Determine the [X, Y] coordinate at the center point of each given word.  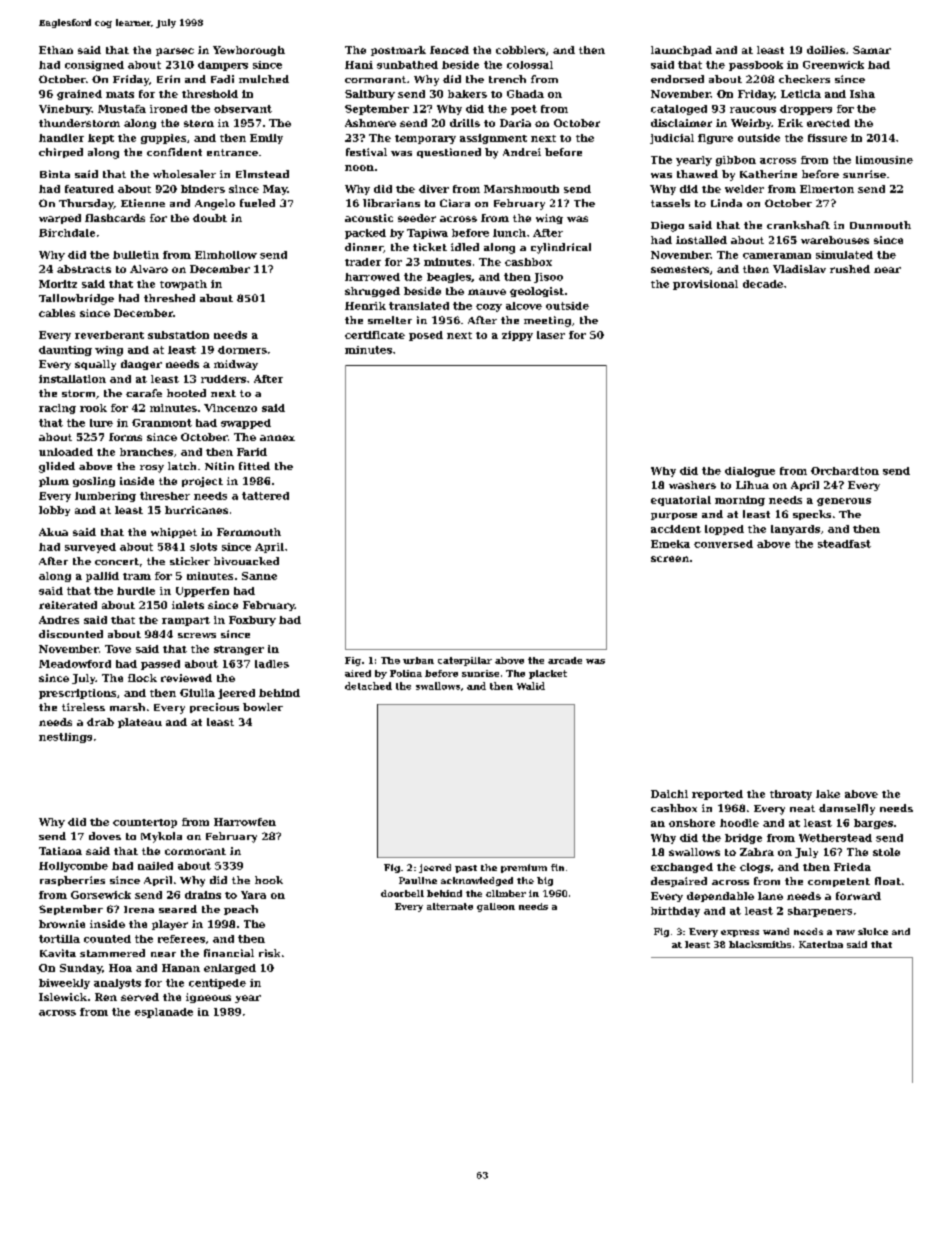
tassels [670, 203]
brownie [62, 924]
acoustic [369, 218]
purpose [674, 516]
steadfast [844, 544]
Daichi [669, 794]
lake [828, 794]
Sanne [259, 576]
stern [199, 123]
